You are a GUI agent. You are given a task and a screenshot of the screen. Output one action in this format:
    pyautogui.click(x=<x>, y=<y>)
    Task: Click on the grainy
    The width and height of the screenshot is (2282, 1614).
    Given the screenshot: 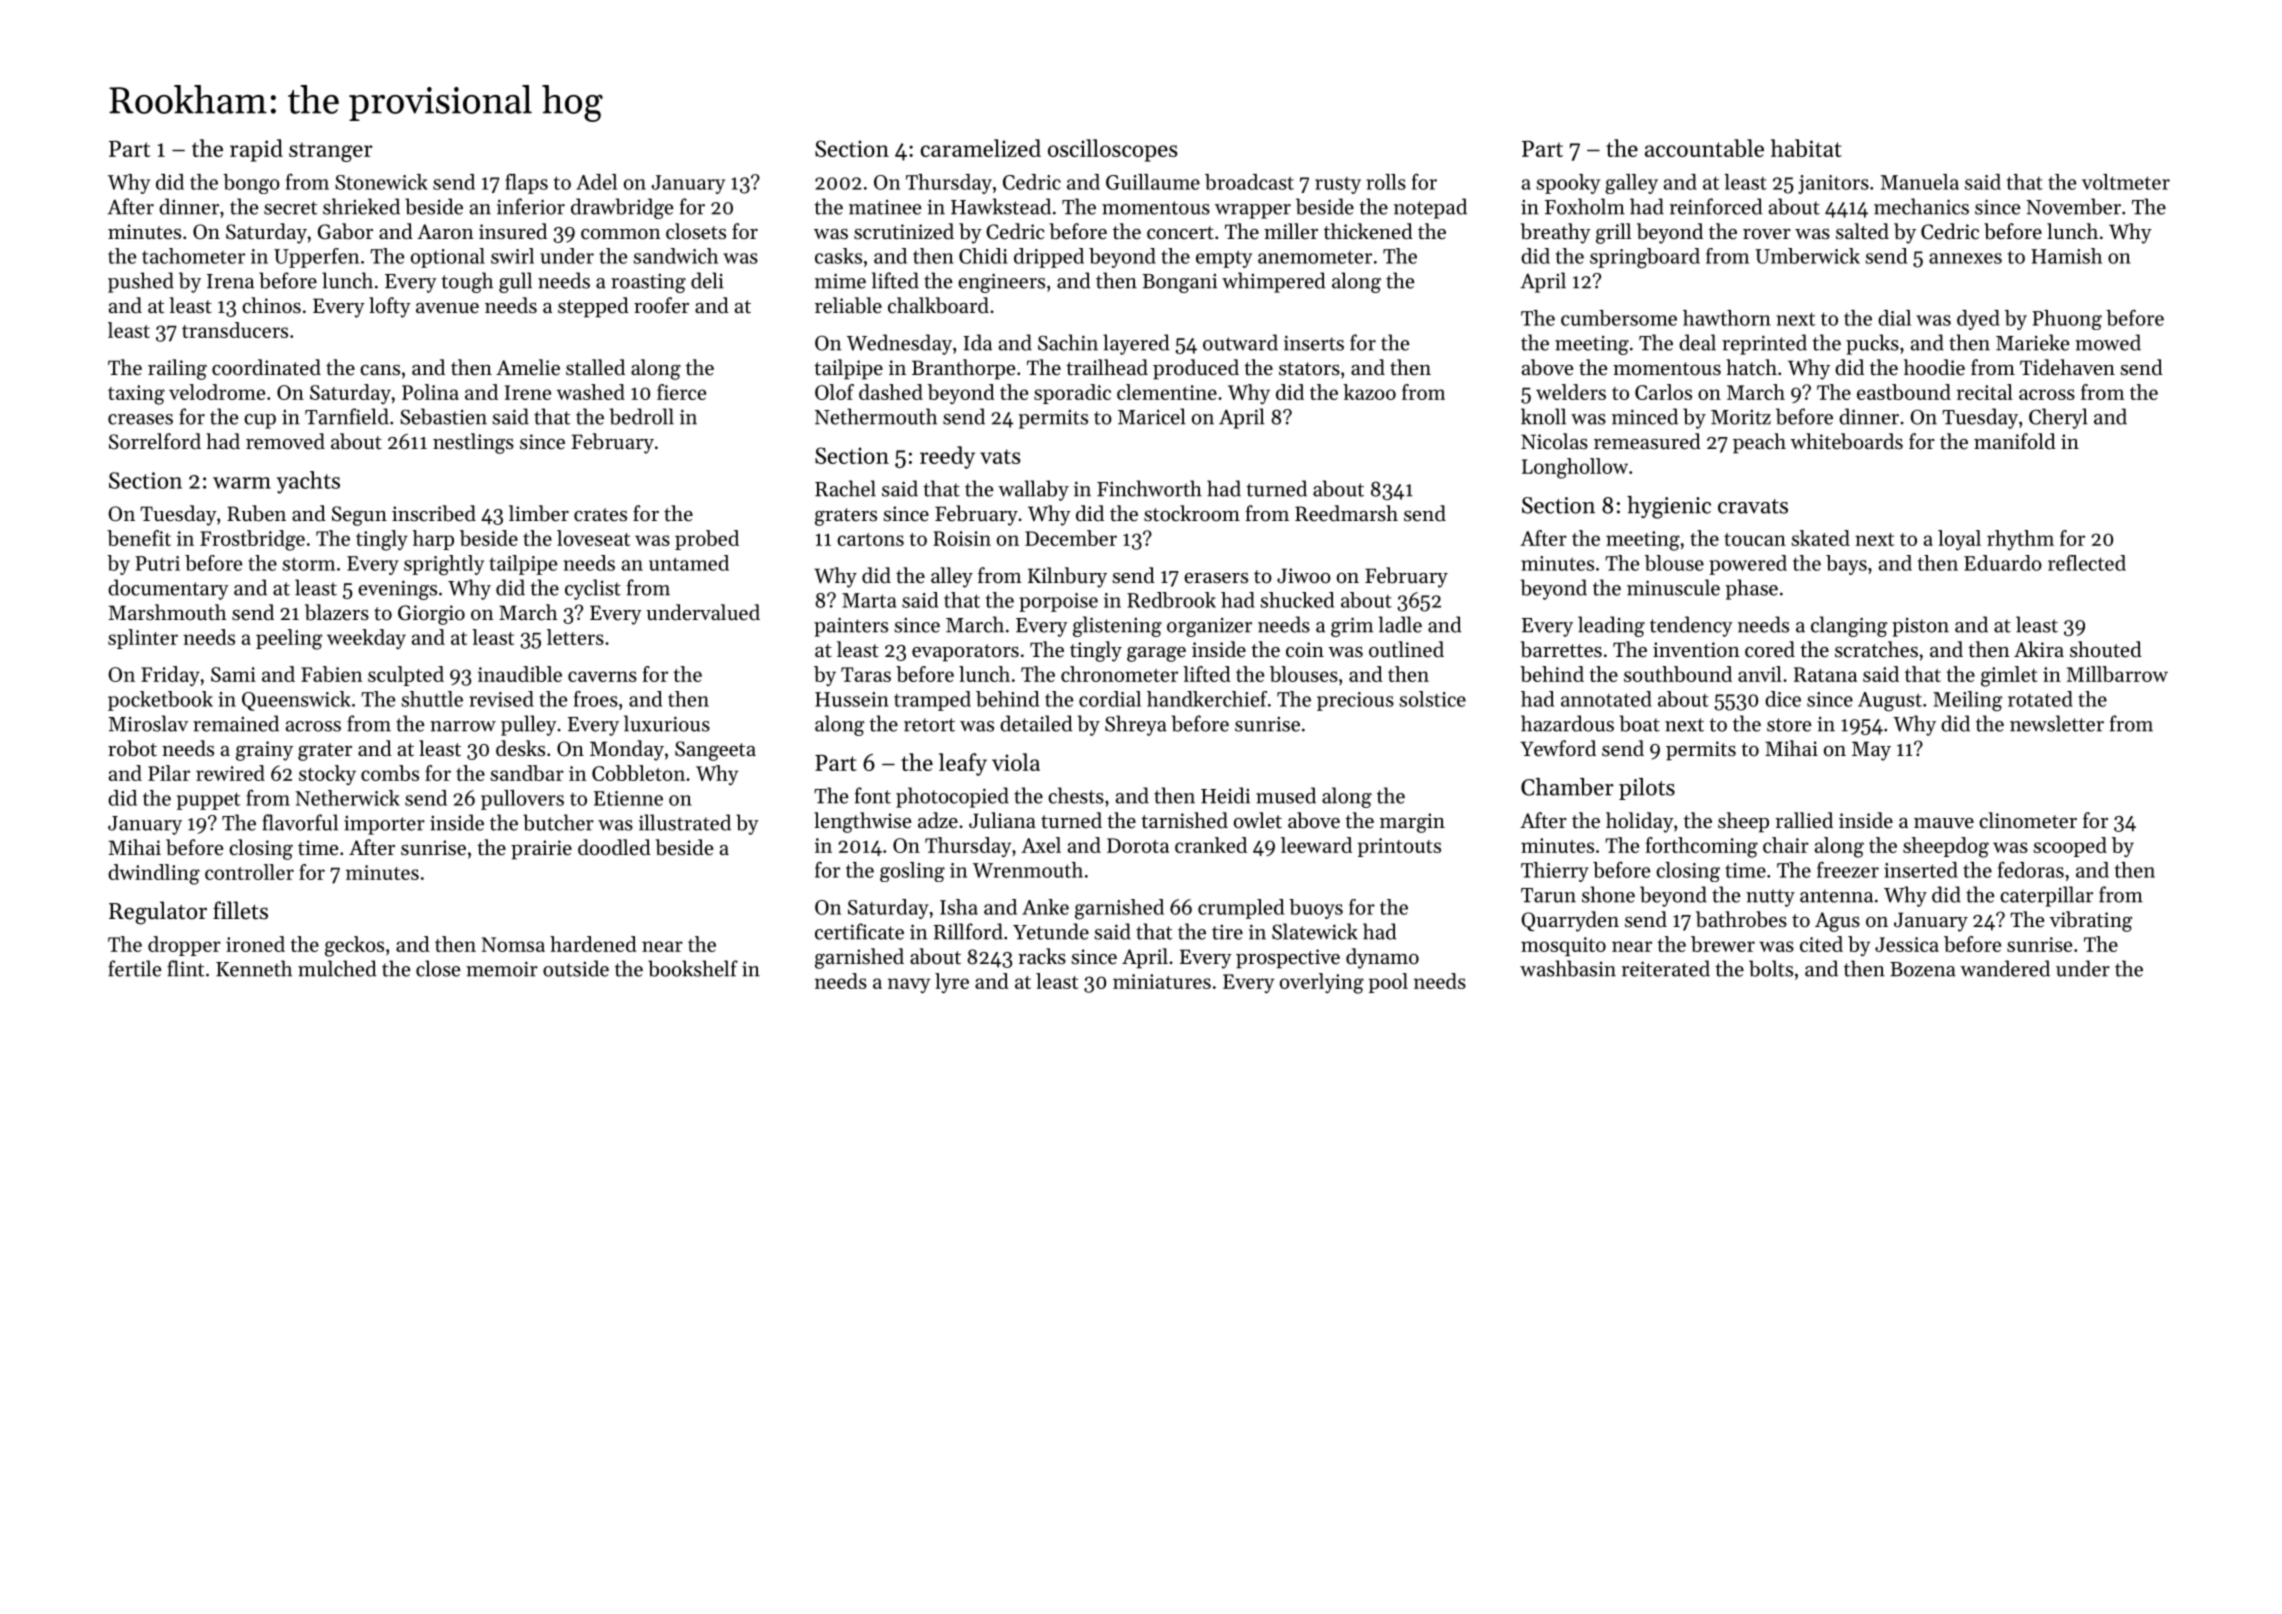 What is the action you would take?
    pyautogui.click(x=264, y=751)
